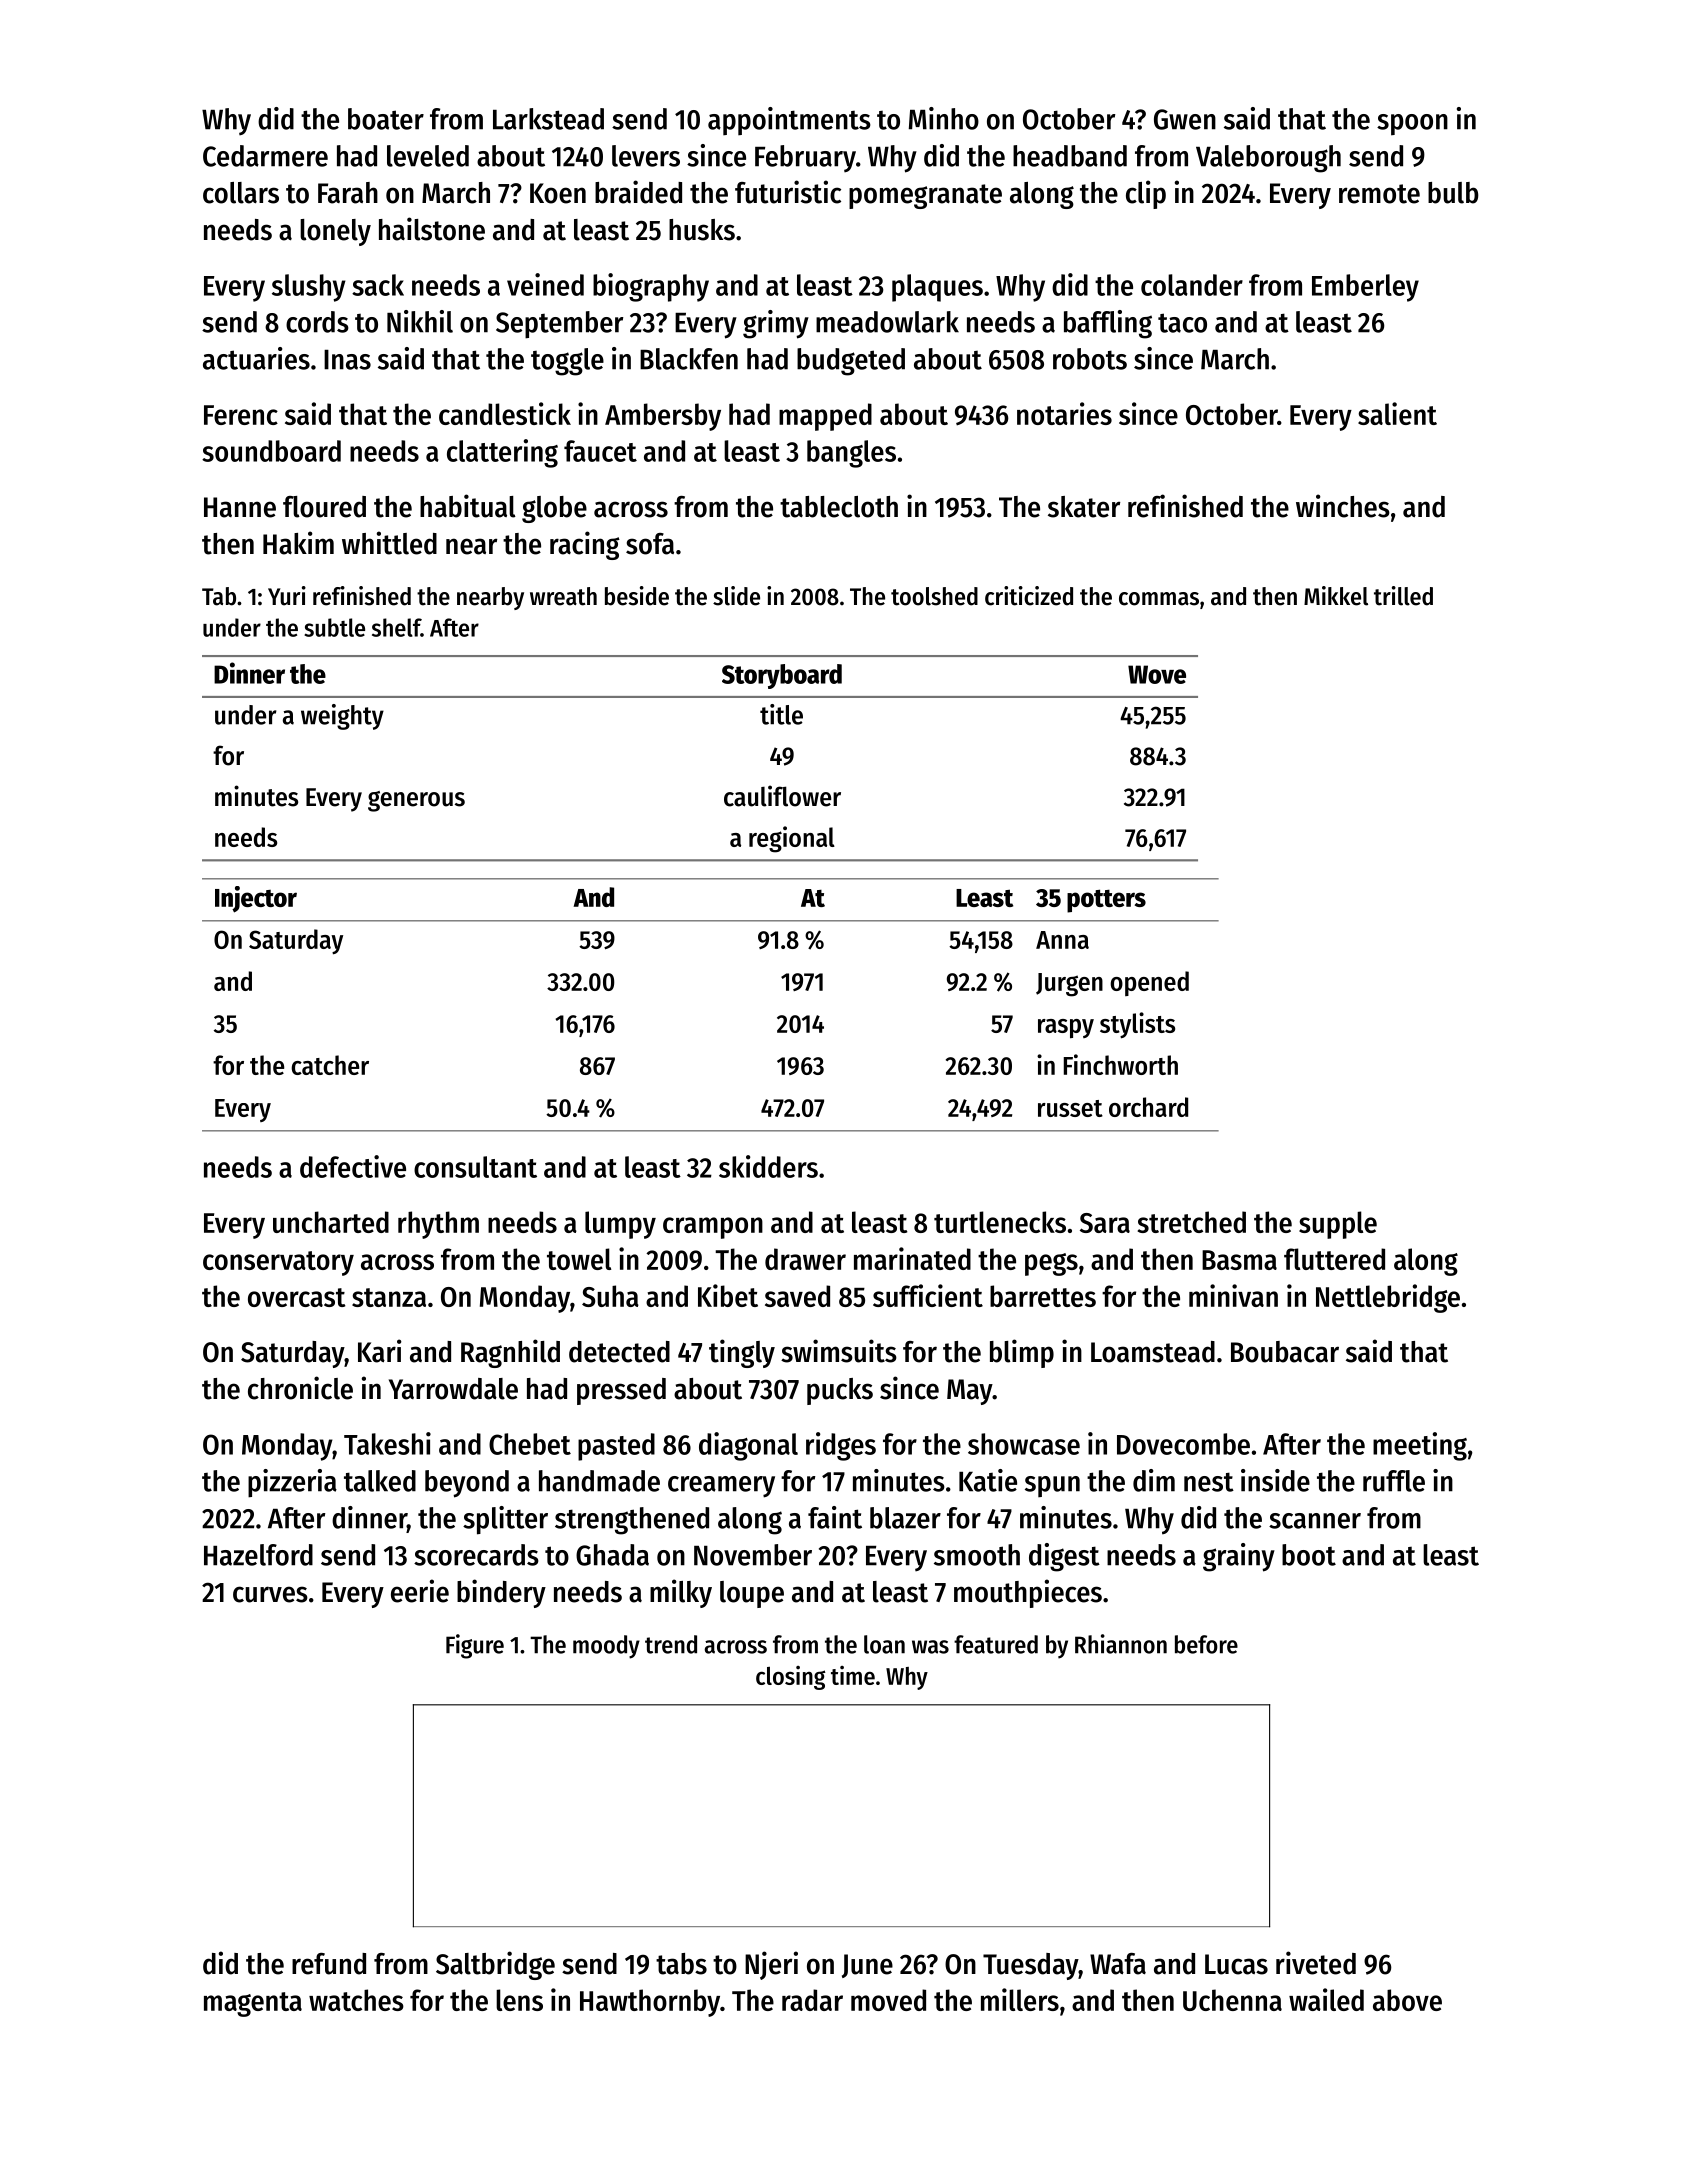 The height and width of the document is (2178, 1683). Describe the element at coordinates (476, 1555) in the document. I see `scorecards` at that location.
